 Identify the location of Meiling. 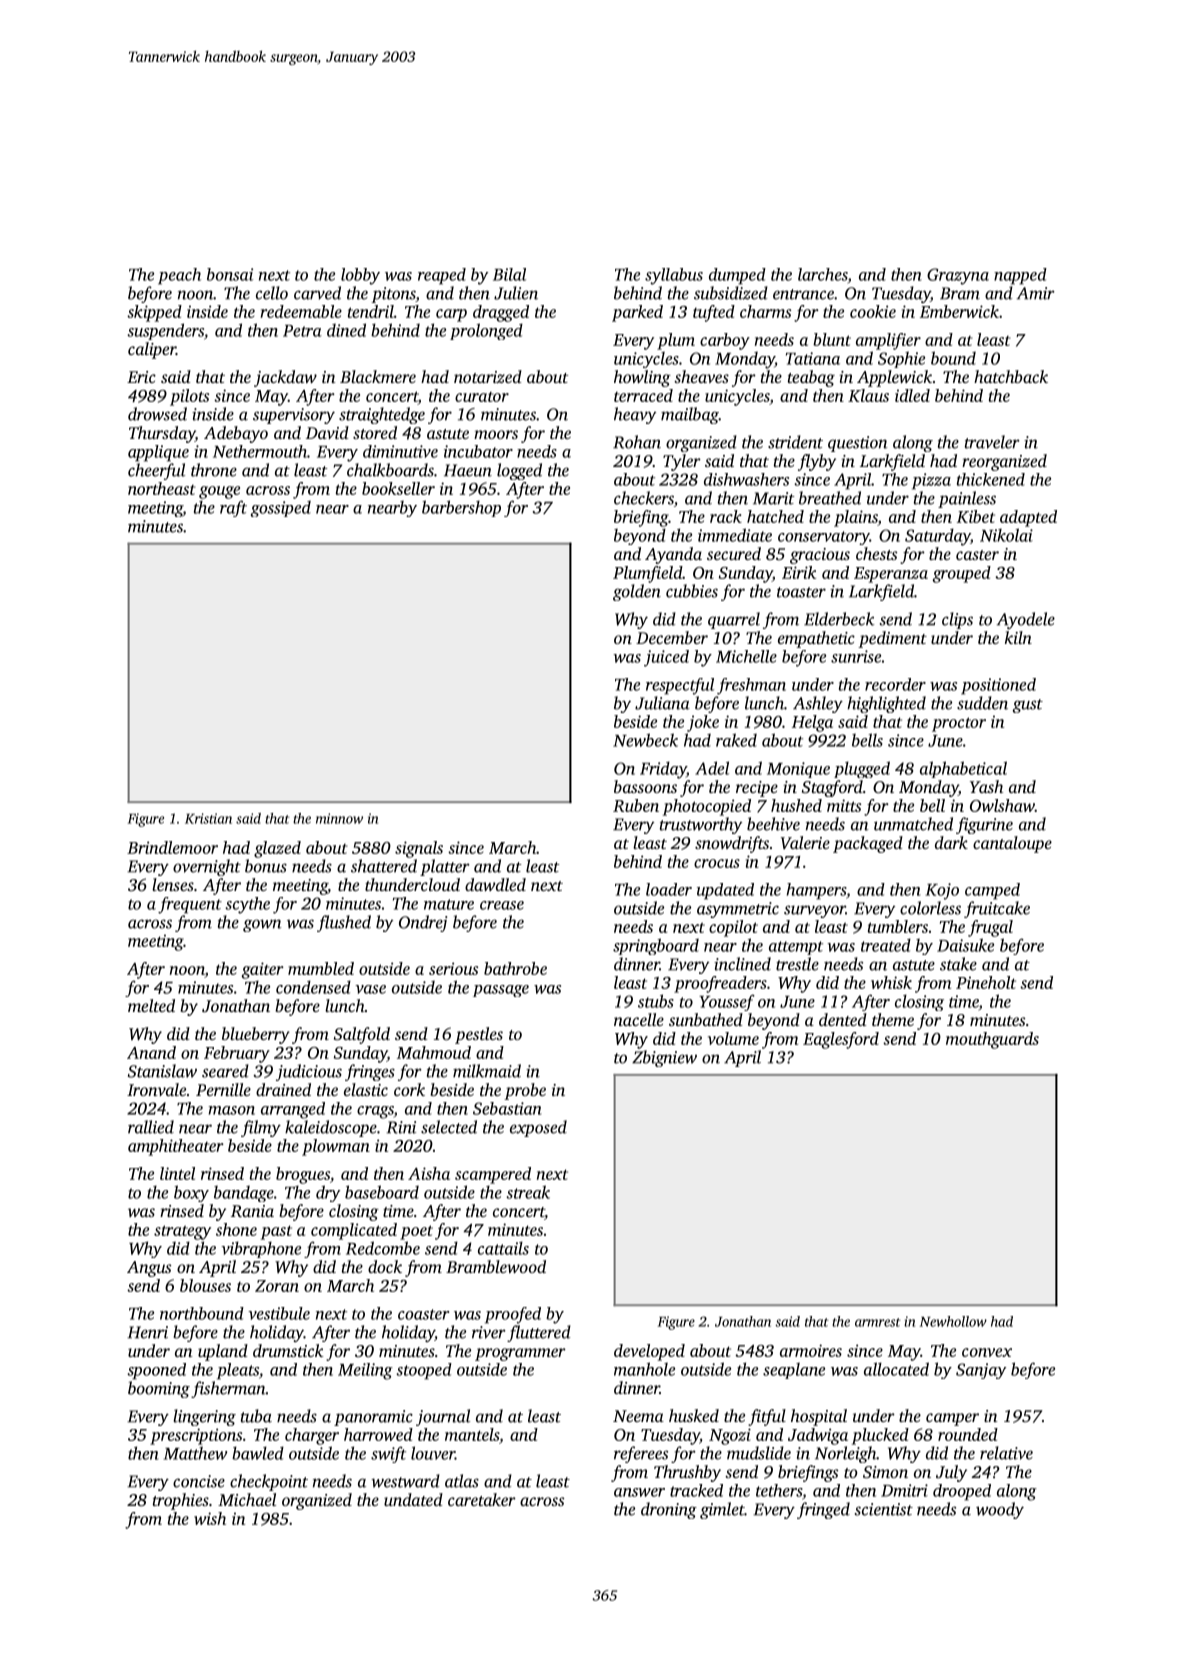
(365, 1371).
